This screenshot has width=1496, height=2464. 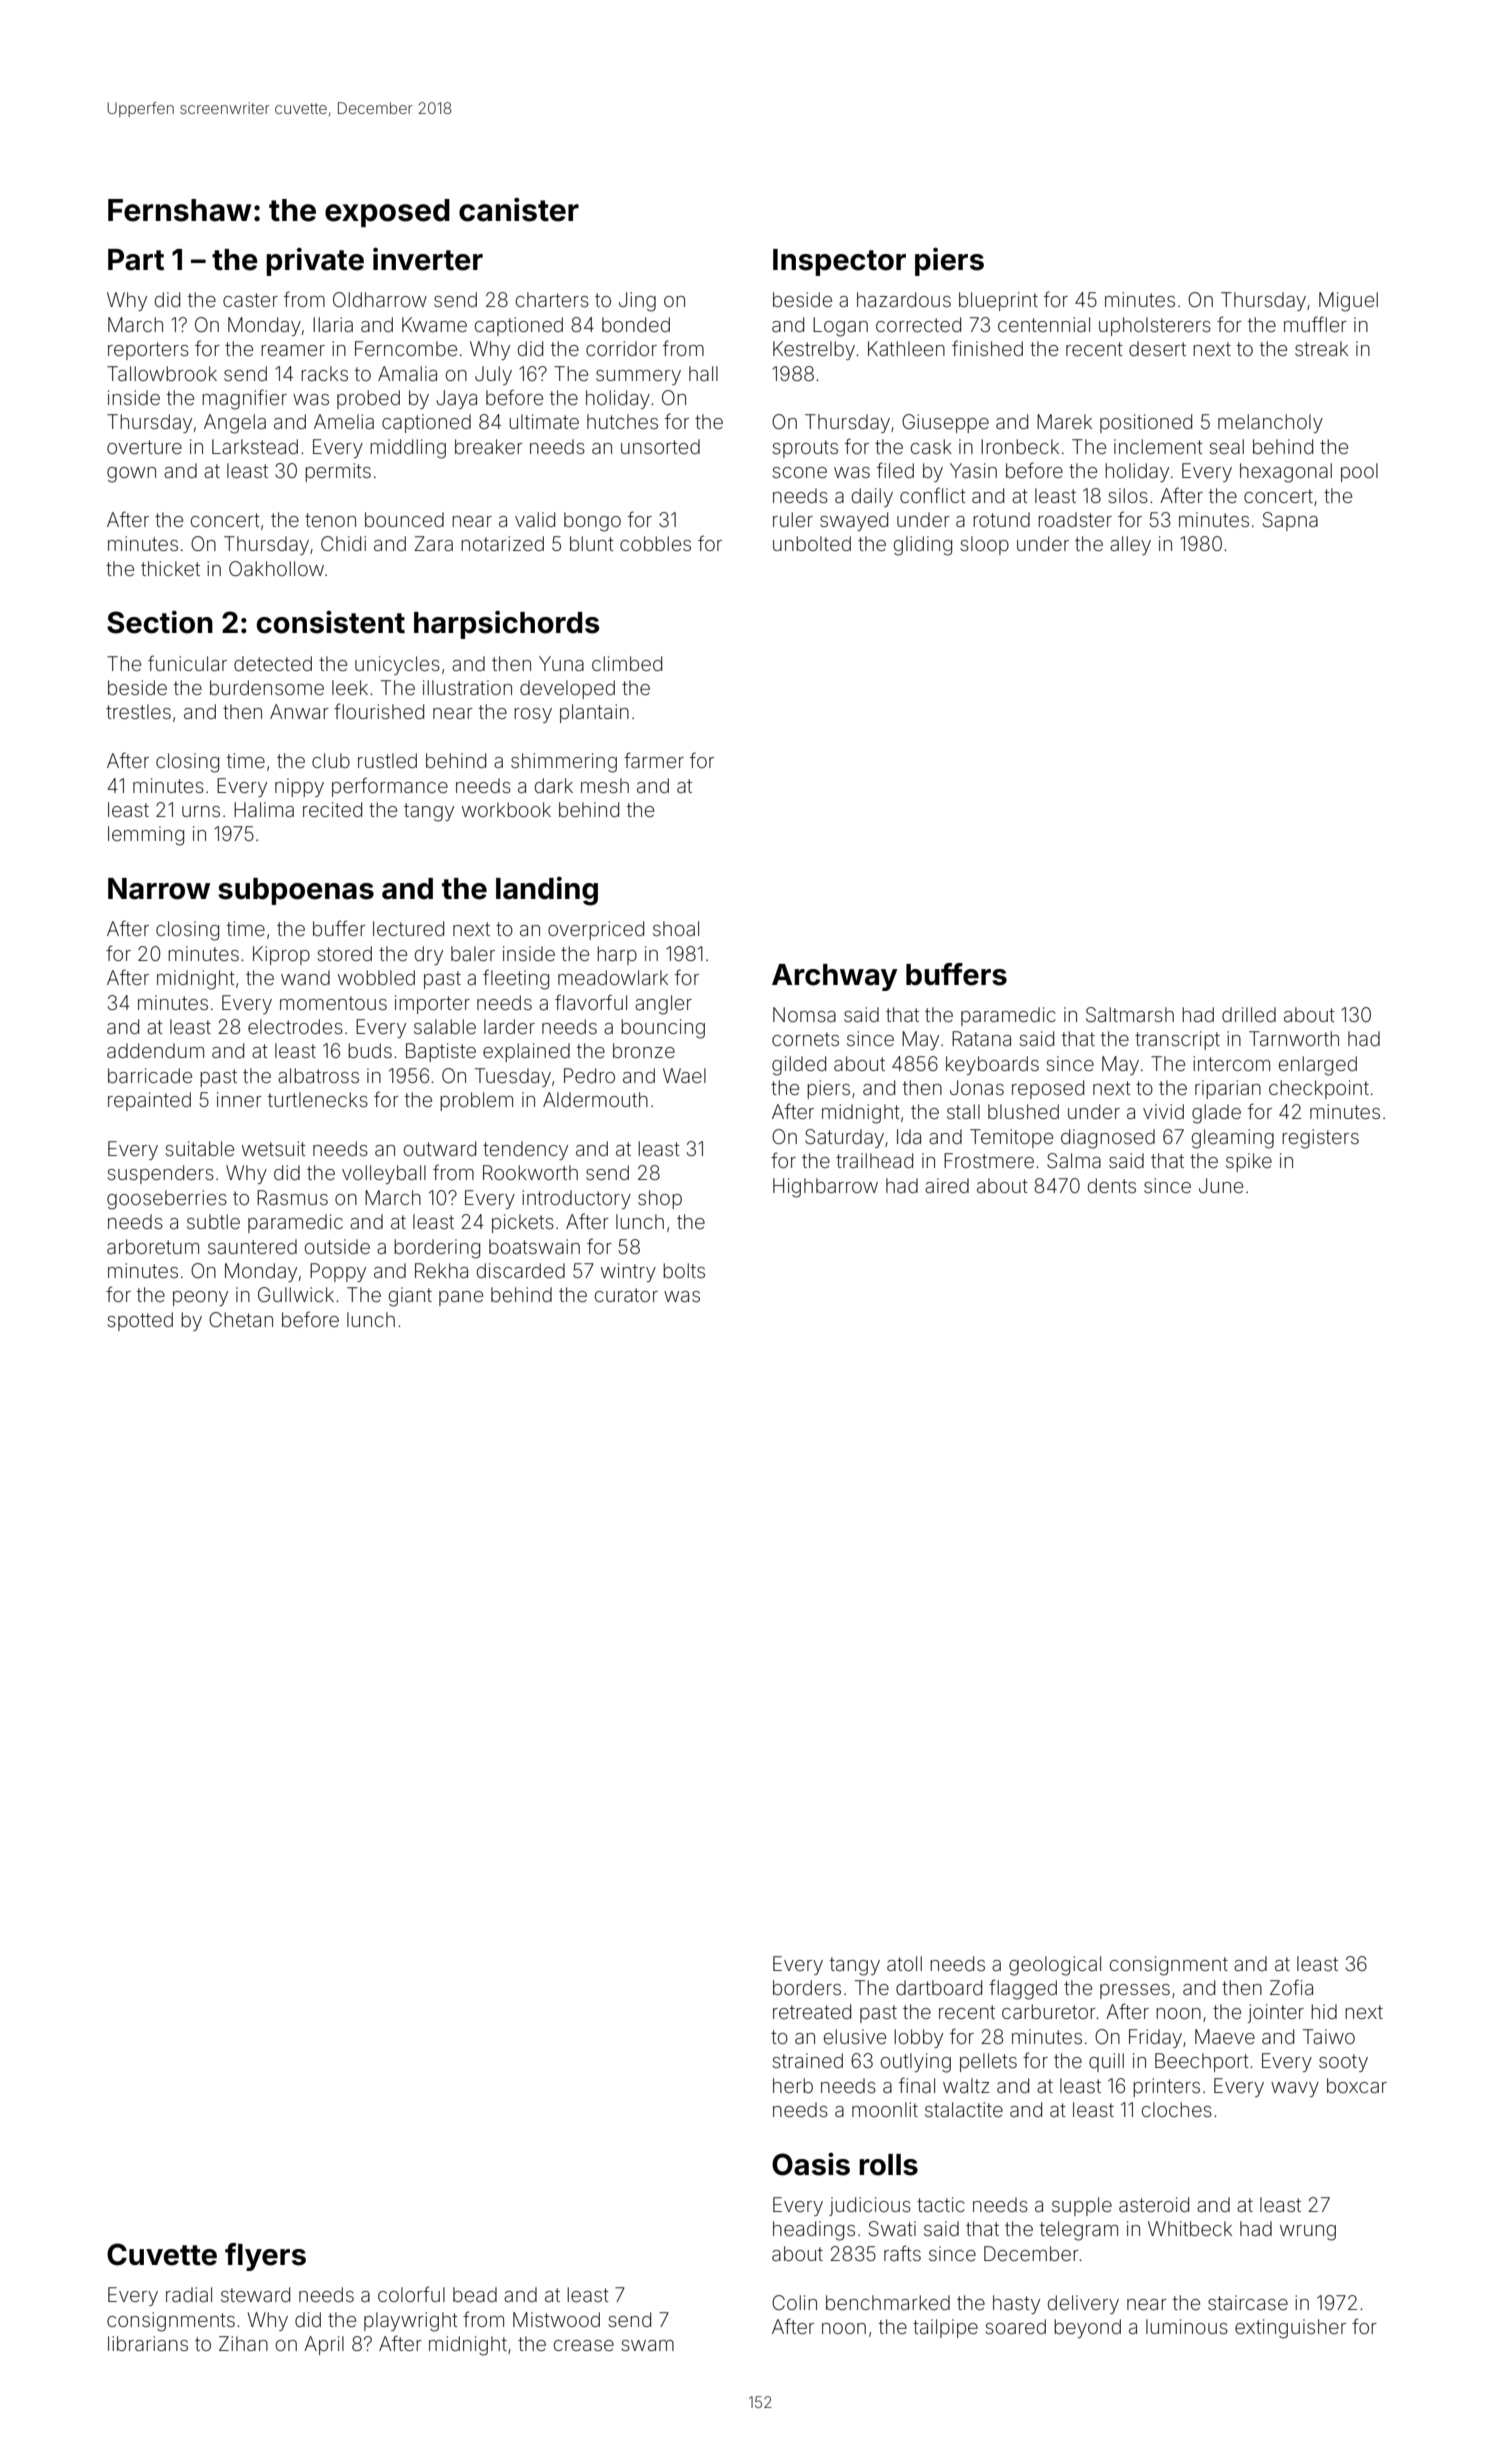 I want to click on Jing, so click(x=637, y=302).
